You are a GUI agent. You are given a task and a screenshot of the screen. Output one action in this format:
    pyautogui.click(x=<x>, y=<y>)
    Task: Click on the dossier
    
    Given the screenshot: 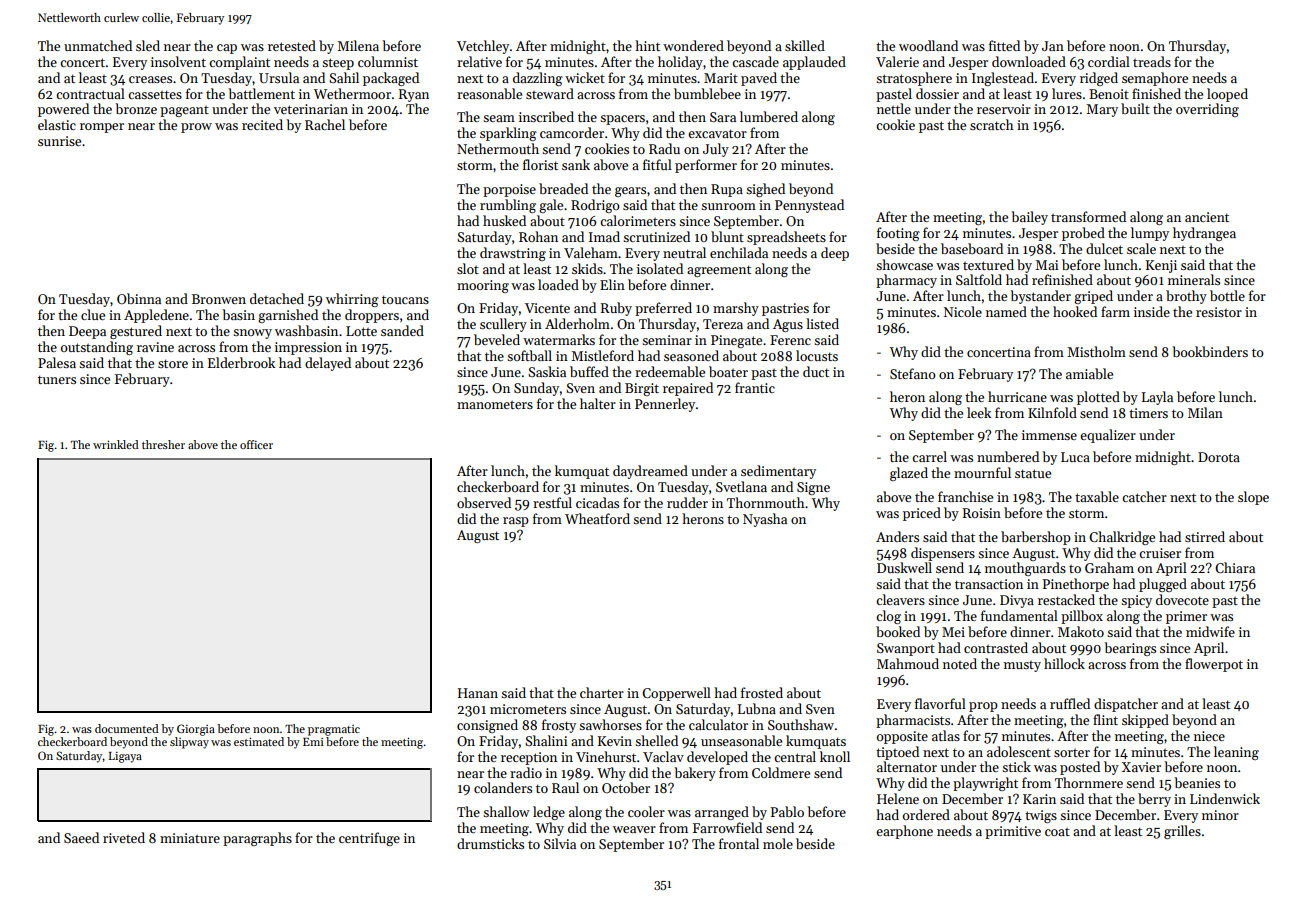 What is the action you would take?
    pyautogui.click(x=937, y=93)
